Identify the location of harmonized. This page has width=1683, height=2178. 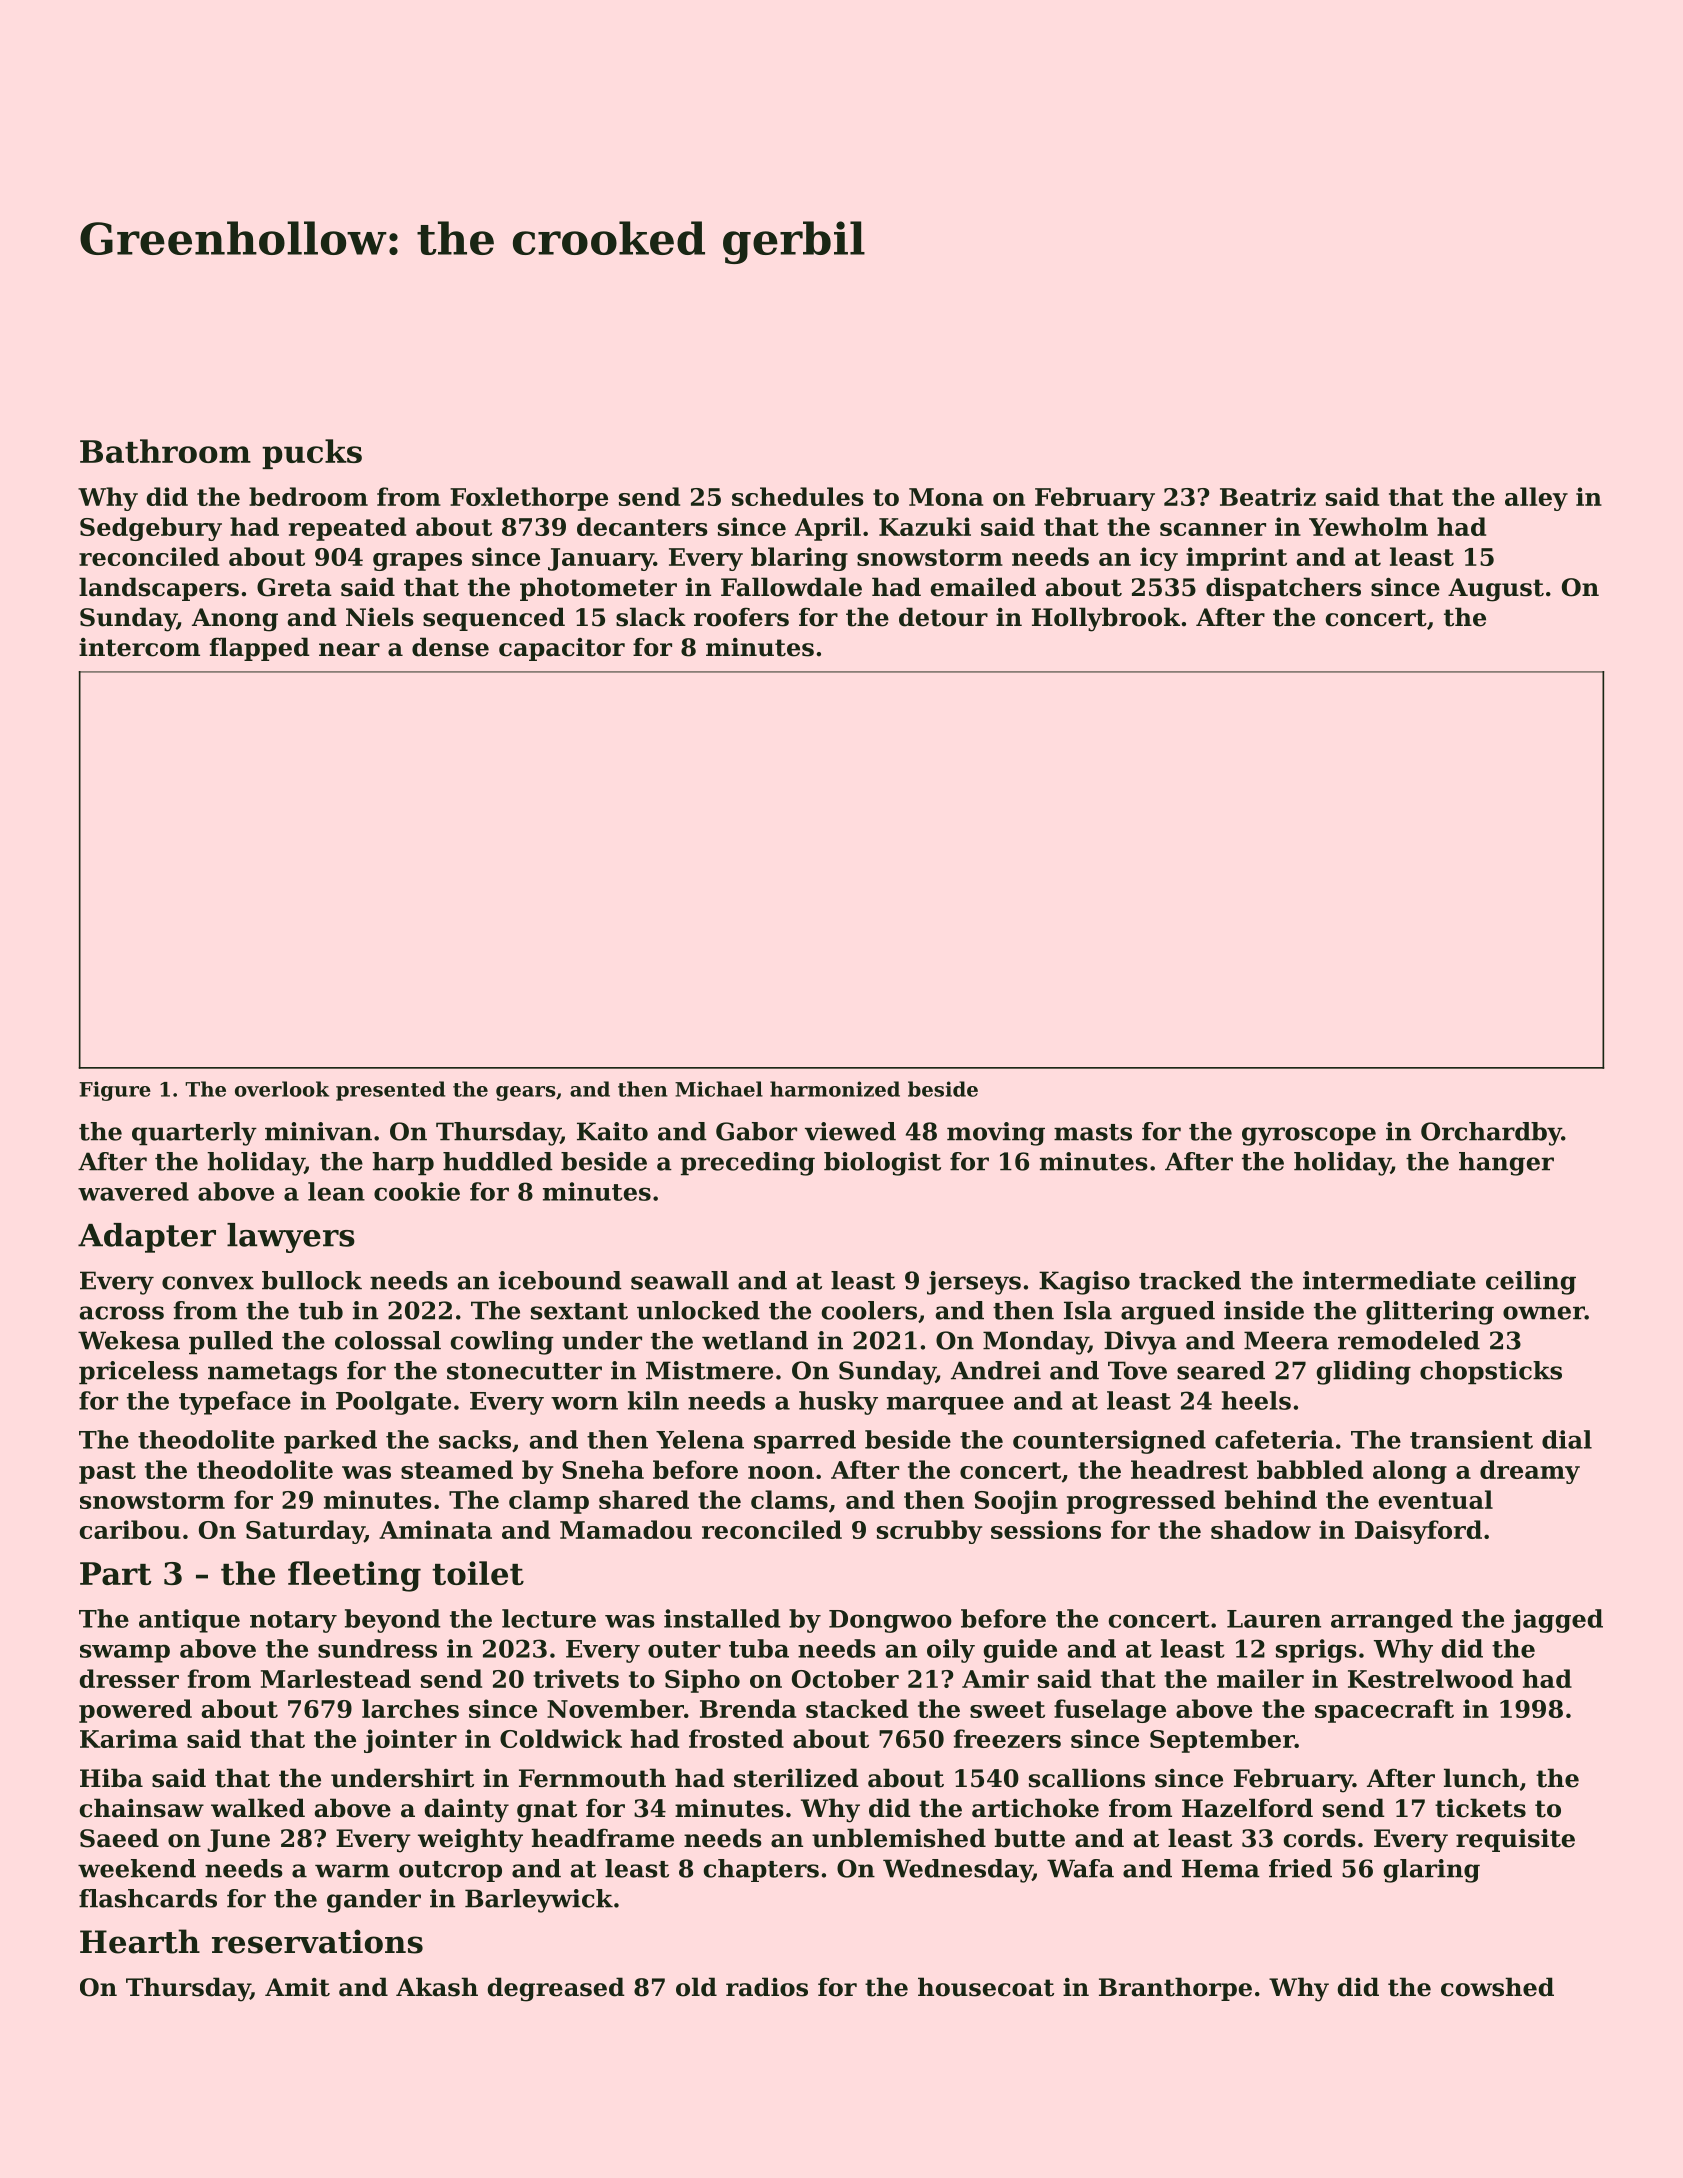
(835, 1089).
